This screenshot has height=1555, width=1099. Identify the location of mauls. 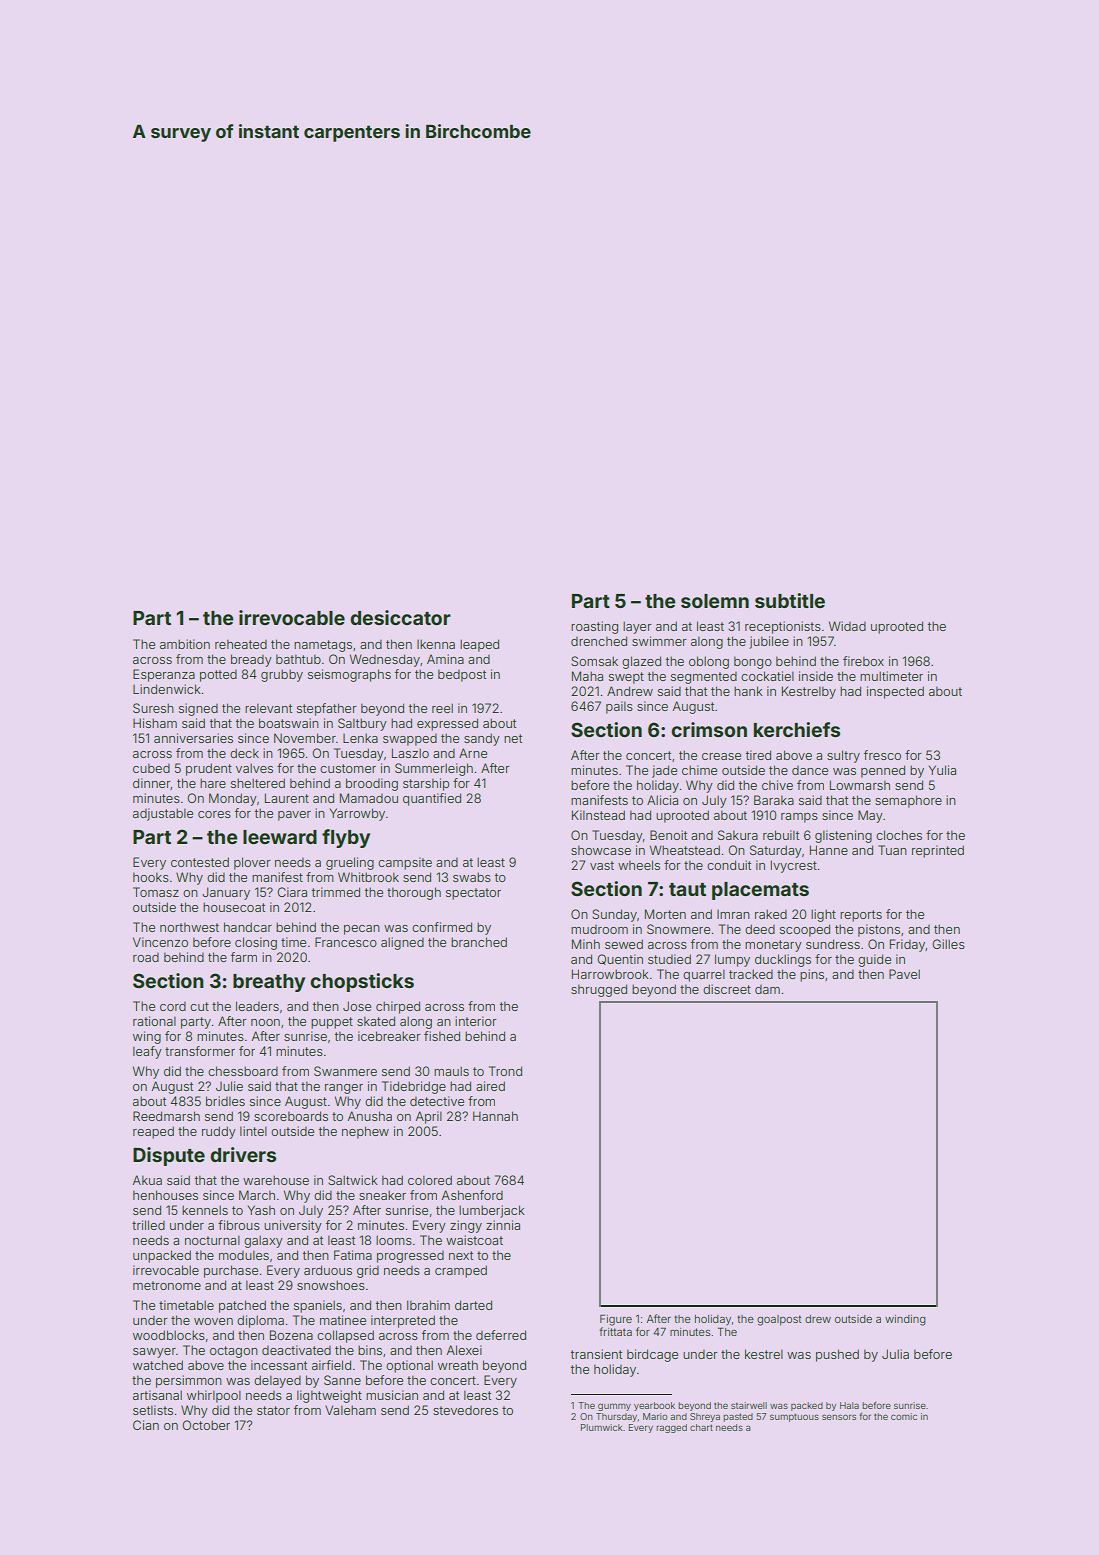
(451, 1071).
